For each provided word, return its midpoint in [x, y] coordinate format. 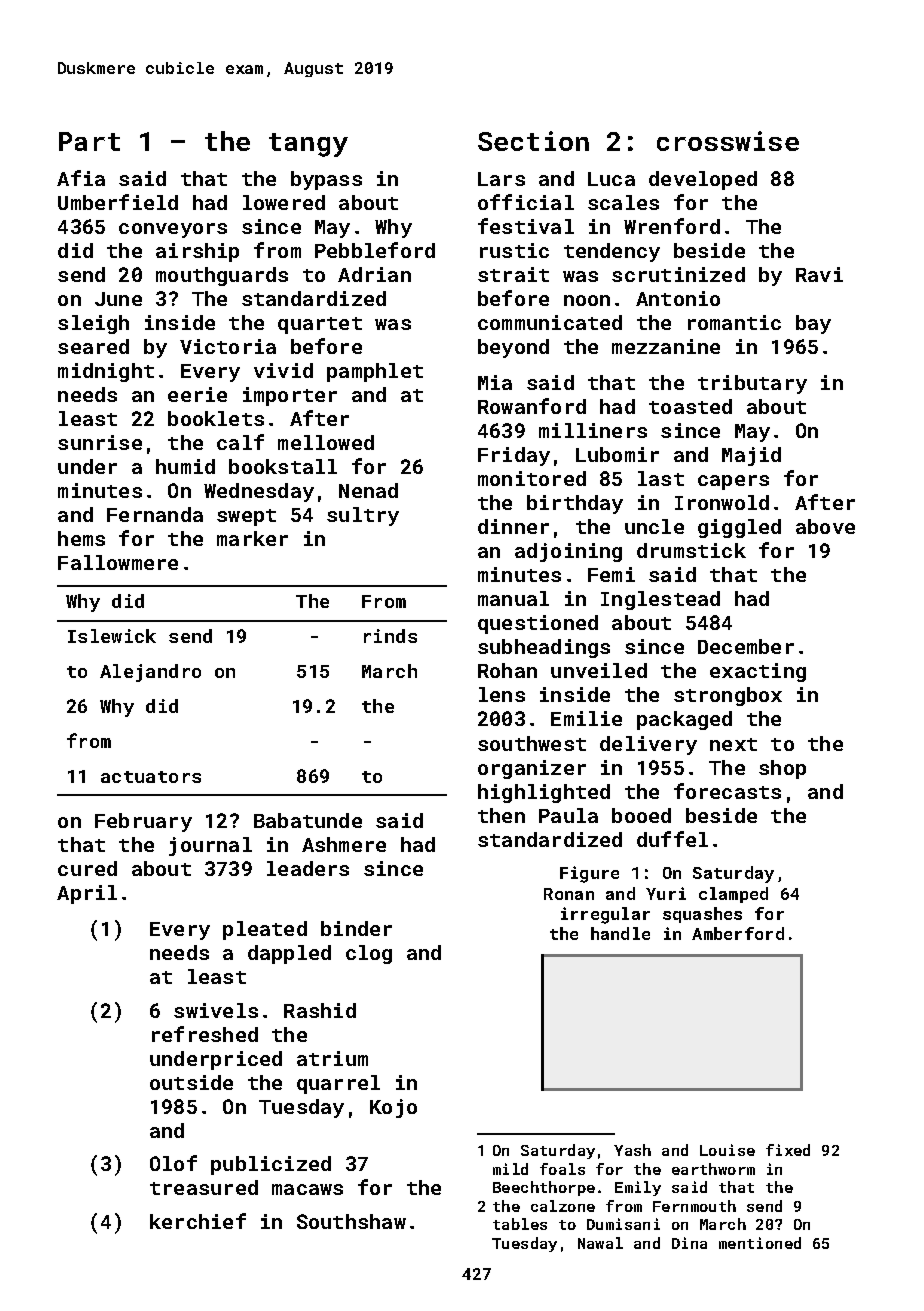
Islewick [112, 636]
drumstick [691, 550]
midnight [106, 372]
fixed [788, 1150]
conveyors [173, 230]
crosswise [728, 141]
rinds [390, 636]
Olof [173, 1163]
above [825, 526]
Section [533, 141]
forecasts [727, 791]
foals [562, 1169]
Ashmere [344, 844]
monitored [532, 478]
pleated [265, 930]
